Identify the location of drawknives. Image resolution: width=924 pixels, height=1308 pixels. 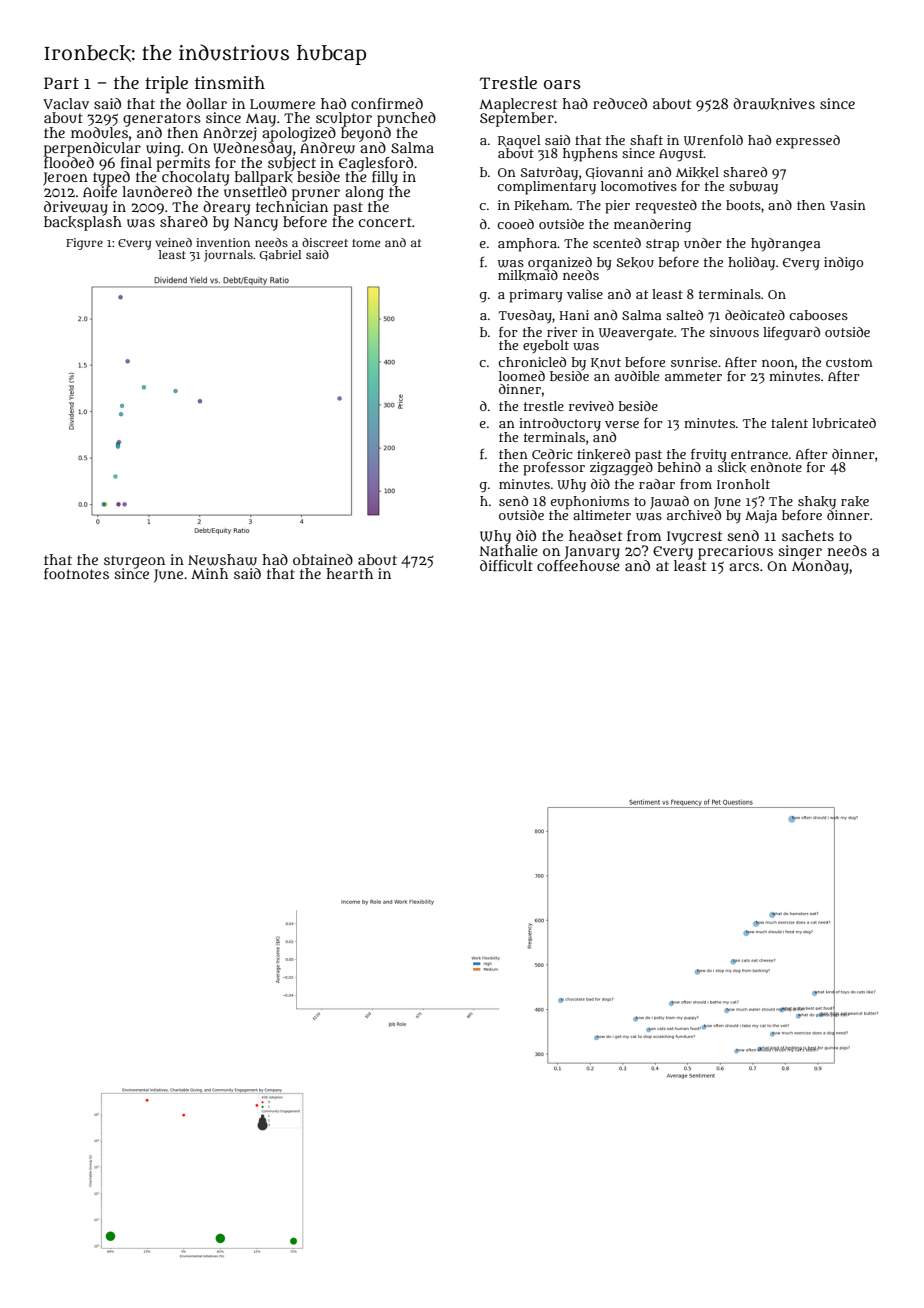
(774, 104).
